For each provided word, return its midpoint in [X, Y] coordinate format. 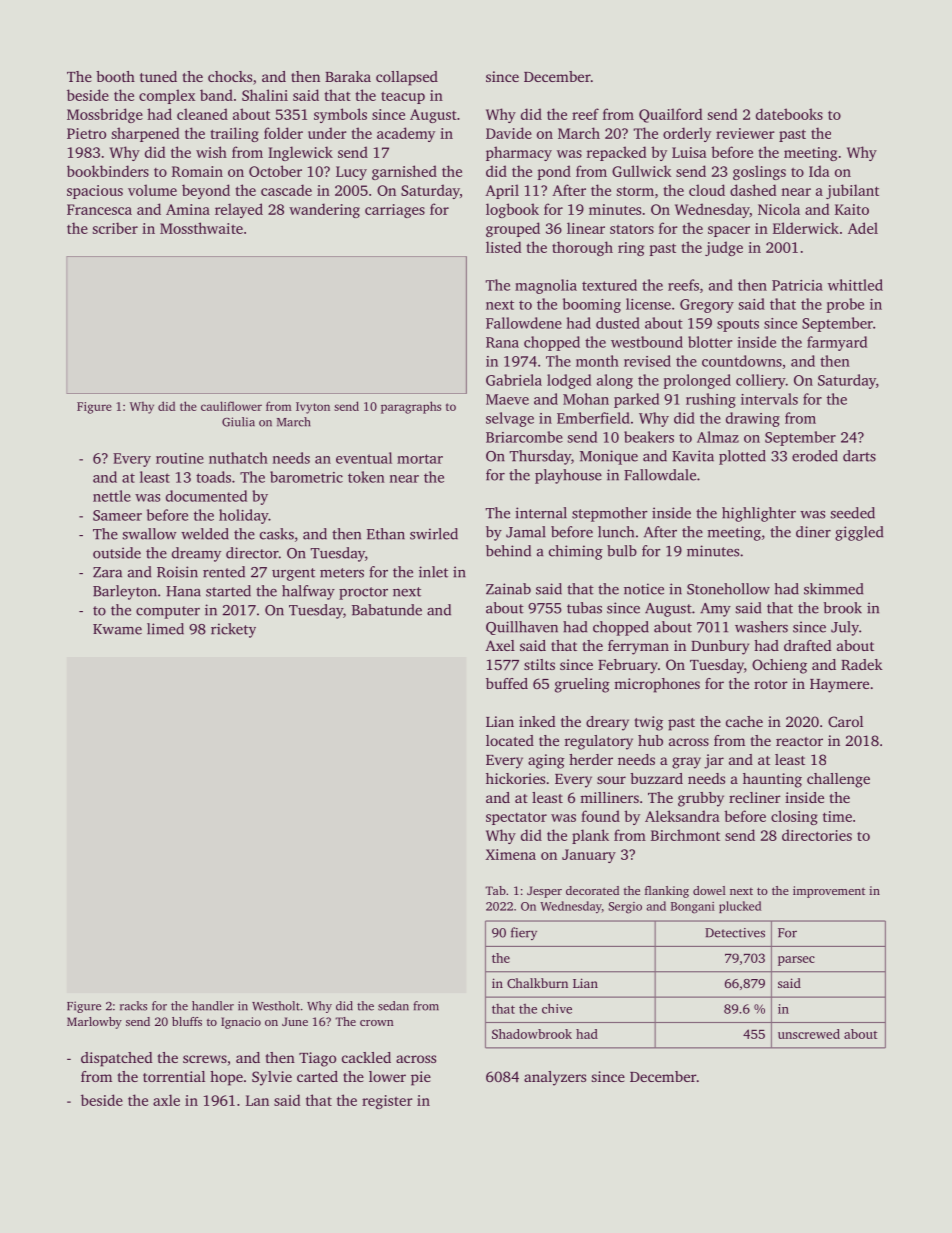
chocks [230, 76]
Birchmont [685, 835]
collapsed [407, 78]
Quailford [670, 115]
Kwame [117, 629]
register [387, 1102]
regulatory [599, 742]
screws [205, 1059]
